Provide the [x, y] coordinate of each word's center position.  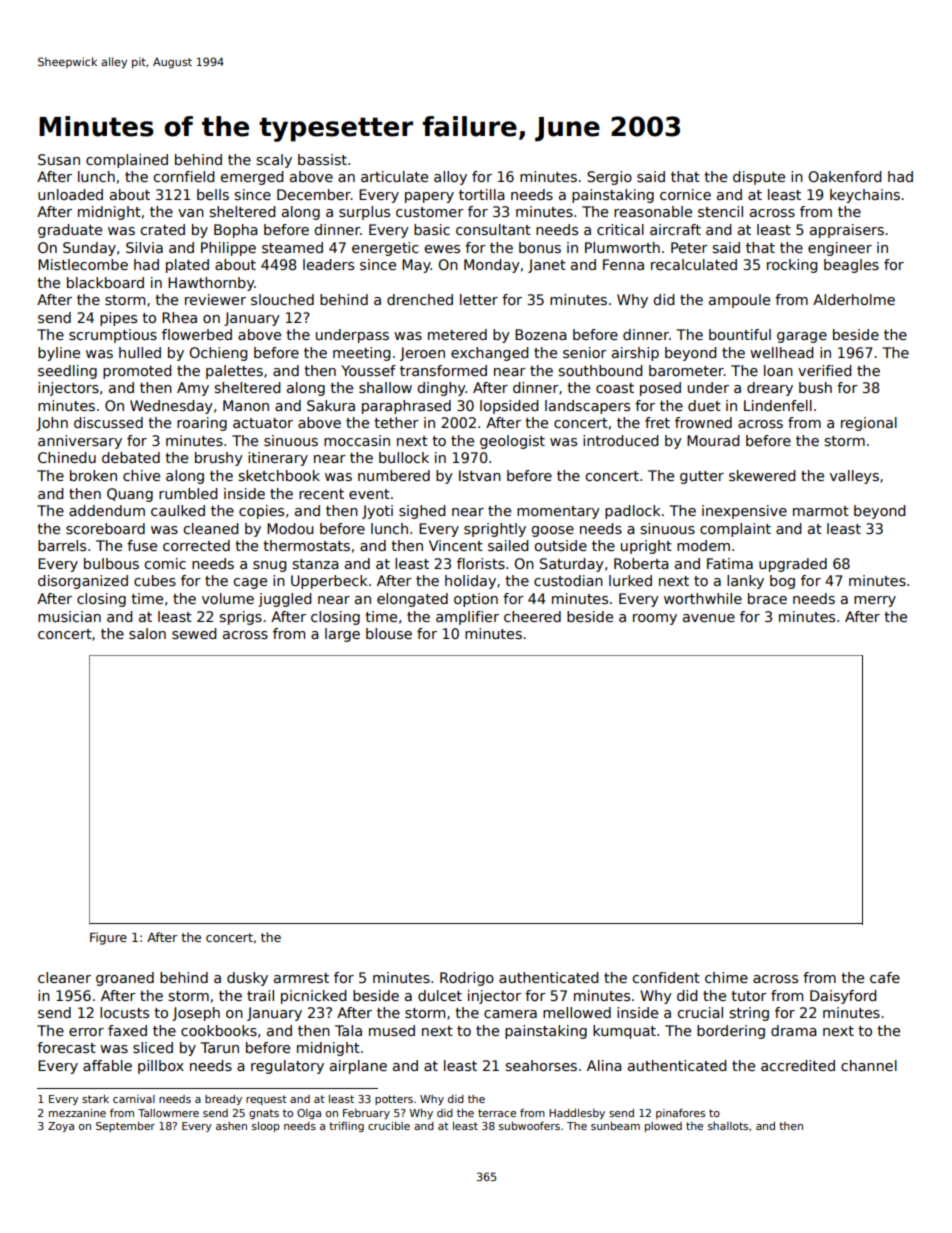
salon [147, 633]
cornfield [184, 176]
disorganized [83, 582]
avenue [709, 618]
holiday [470, 582]
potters [394, 1100]
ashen [231, 1126]
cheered [532, 616]
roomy [655, 619]
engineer [840, 249]
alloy [450, 178]
